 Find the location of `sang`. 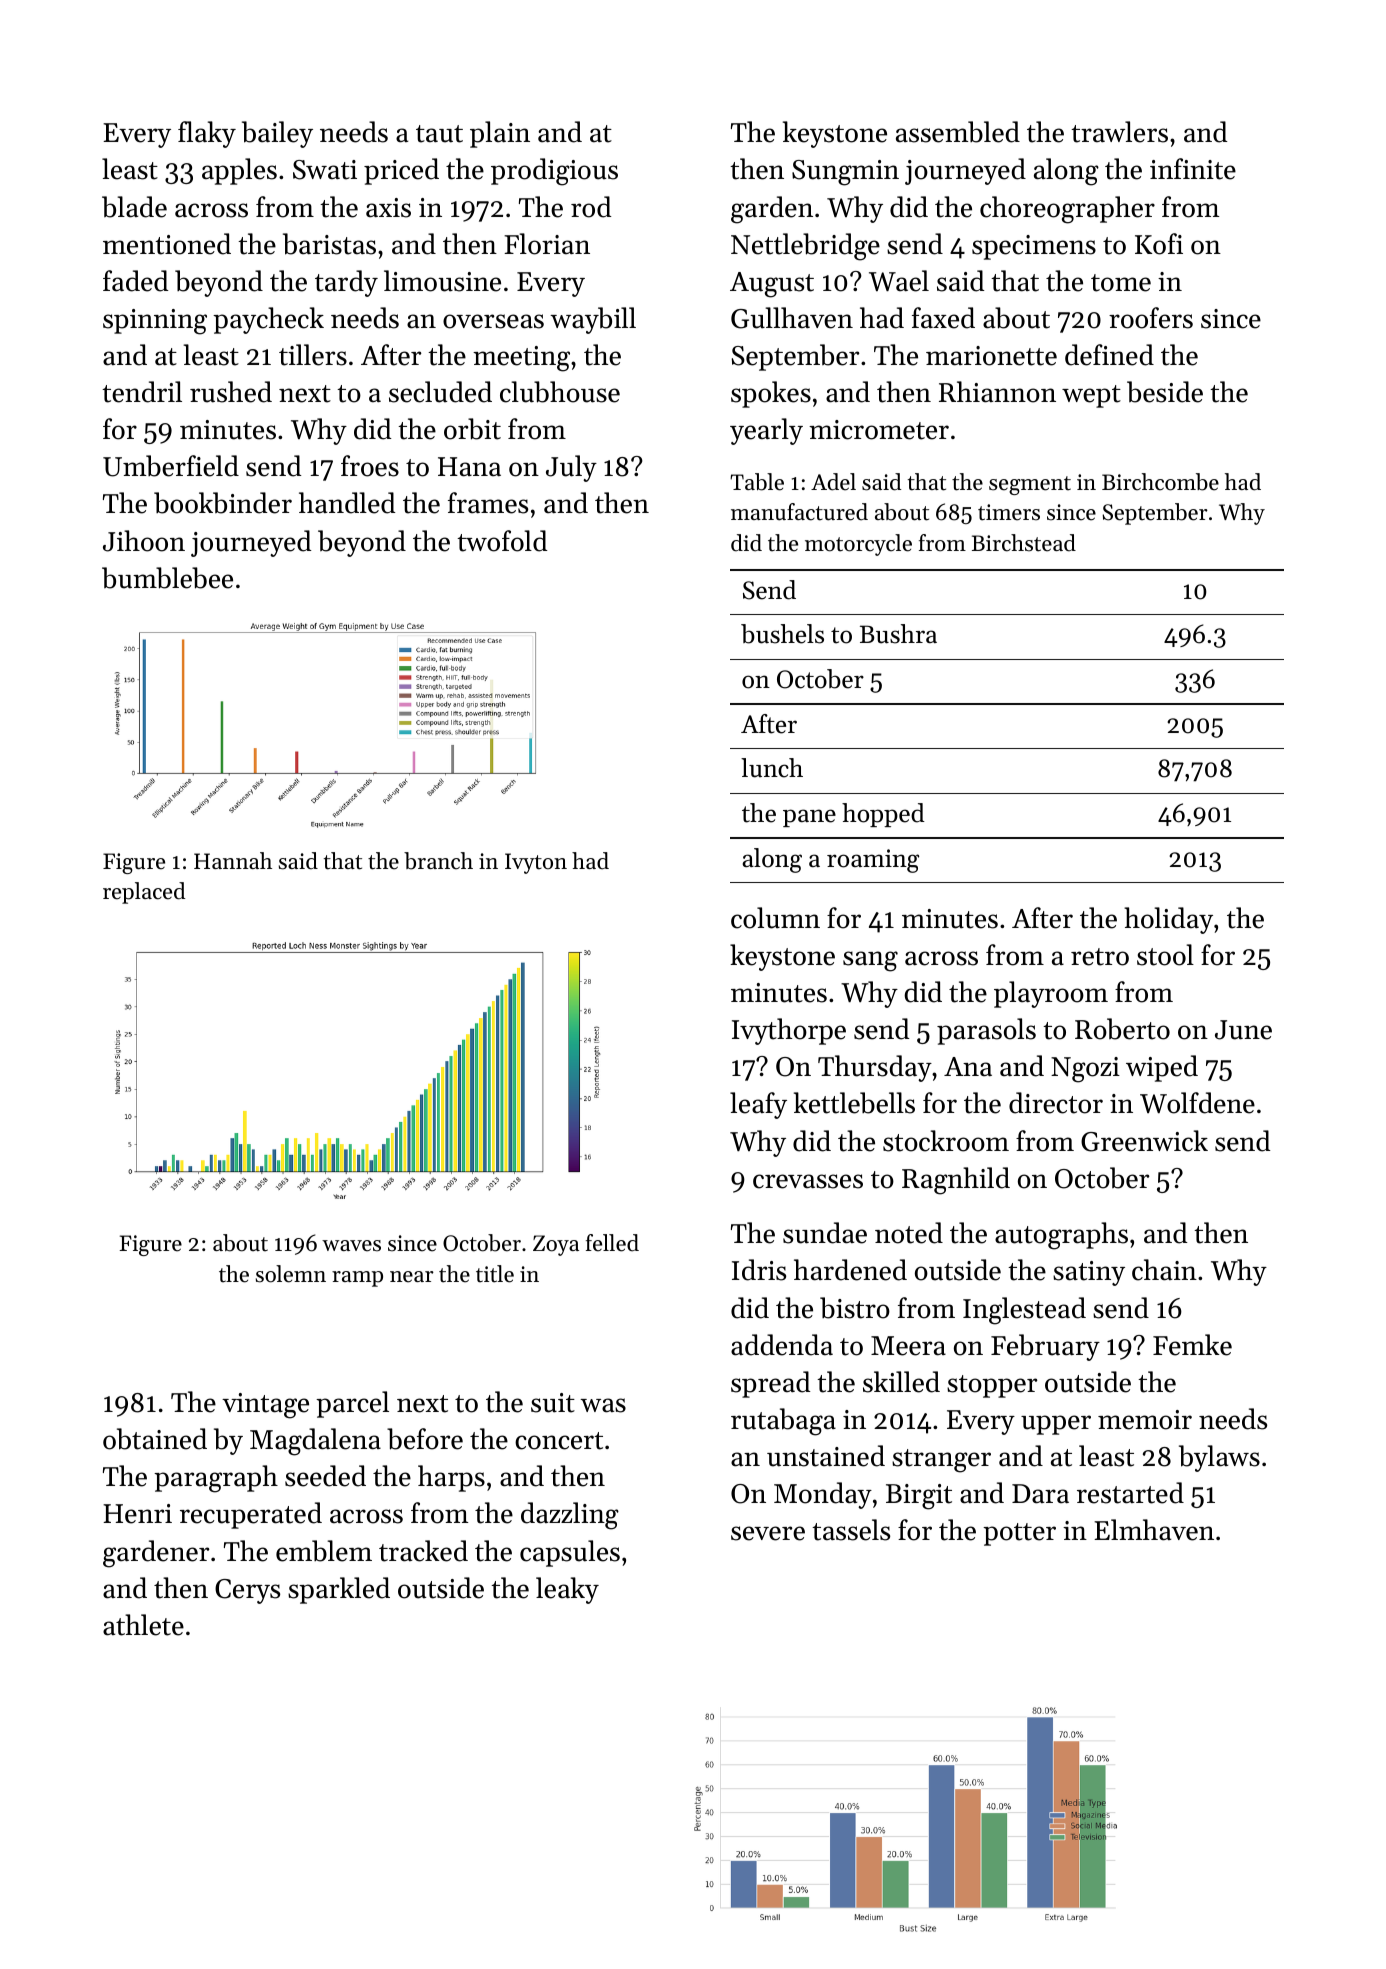

sang is located at coordinates (870, 961).
